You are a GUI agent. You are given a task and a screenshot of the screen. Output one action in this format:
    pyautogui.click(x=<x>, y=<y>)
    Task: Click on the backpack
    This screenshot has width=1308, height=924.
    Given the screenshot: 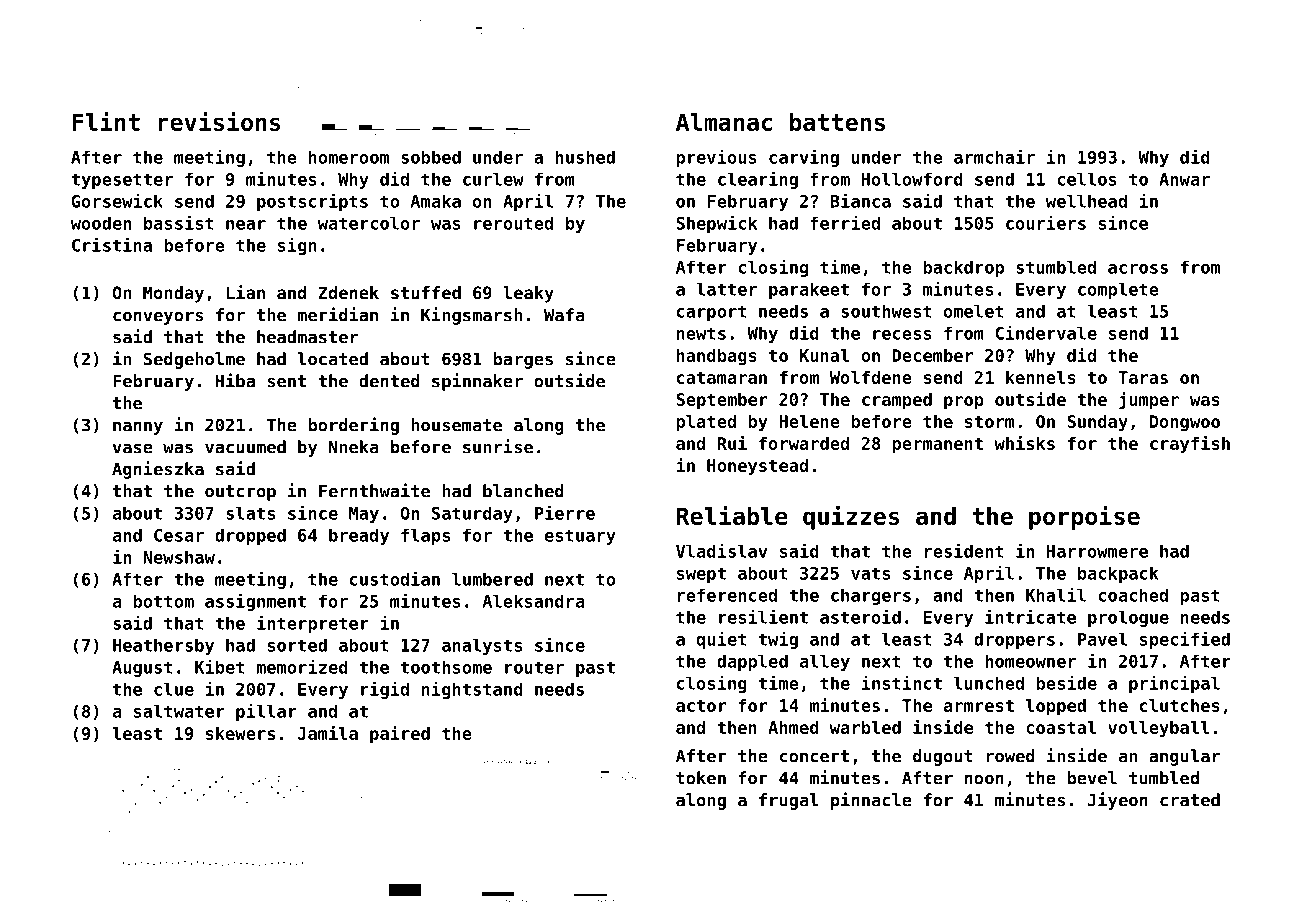 What is the action you would take?
    pyautogui.click(x=1118, y=574)
